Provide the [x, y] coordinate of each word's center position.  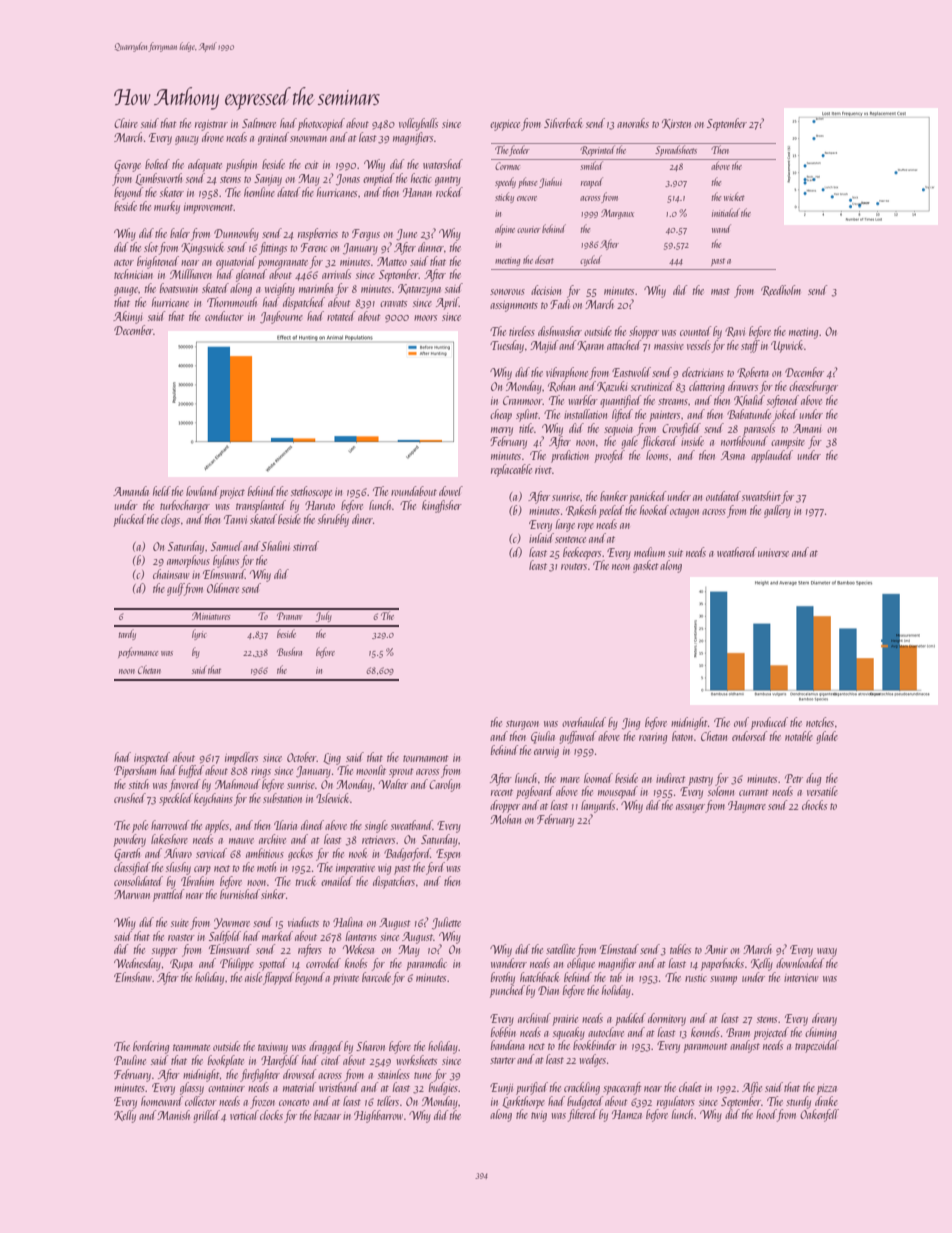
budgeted [585, 1102]
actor [124, 262]
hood [766, 1114]
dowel [451, 491]
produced [769, 723]
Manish [173, 1115]
